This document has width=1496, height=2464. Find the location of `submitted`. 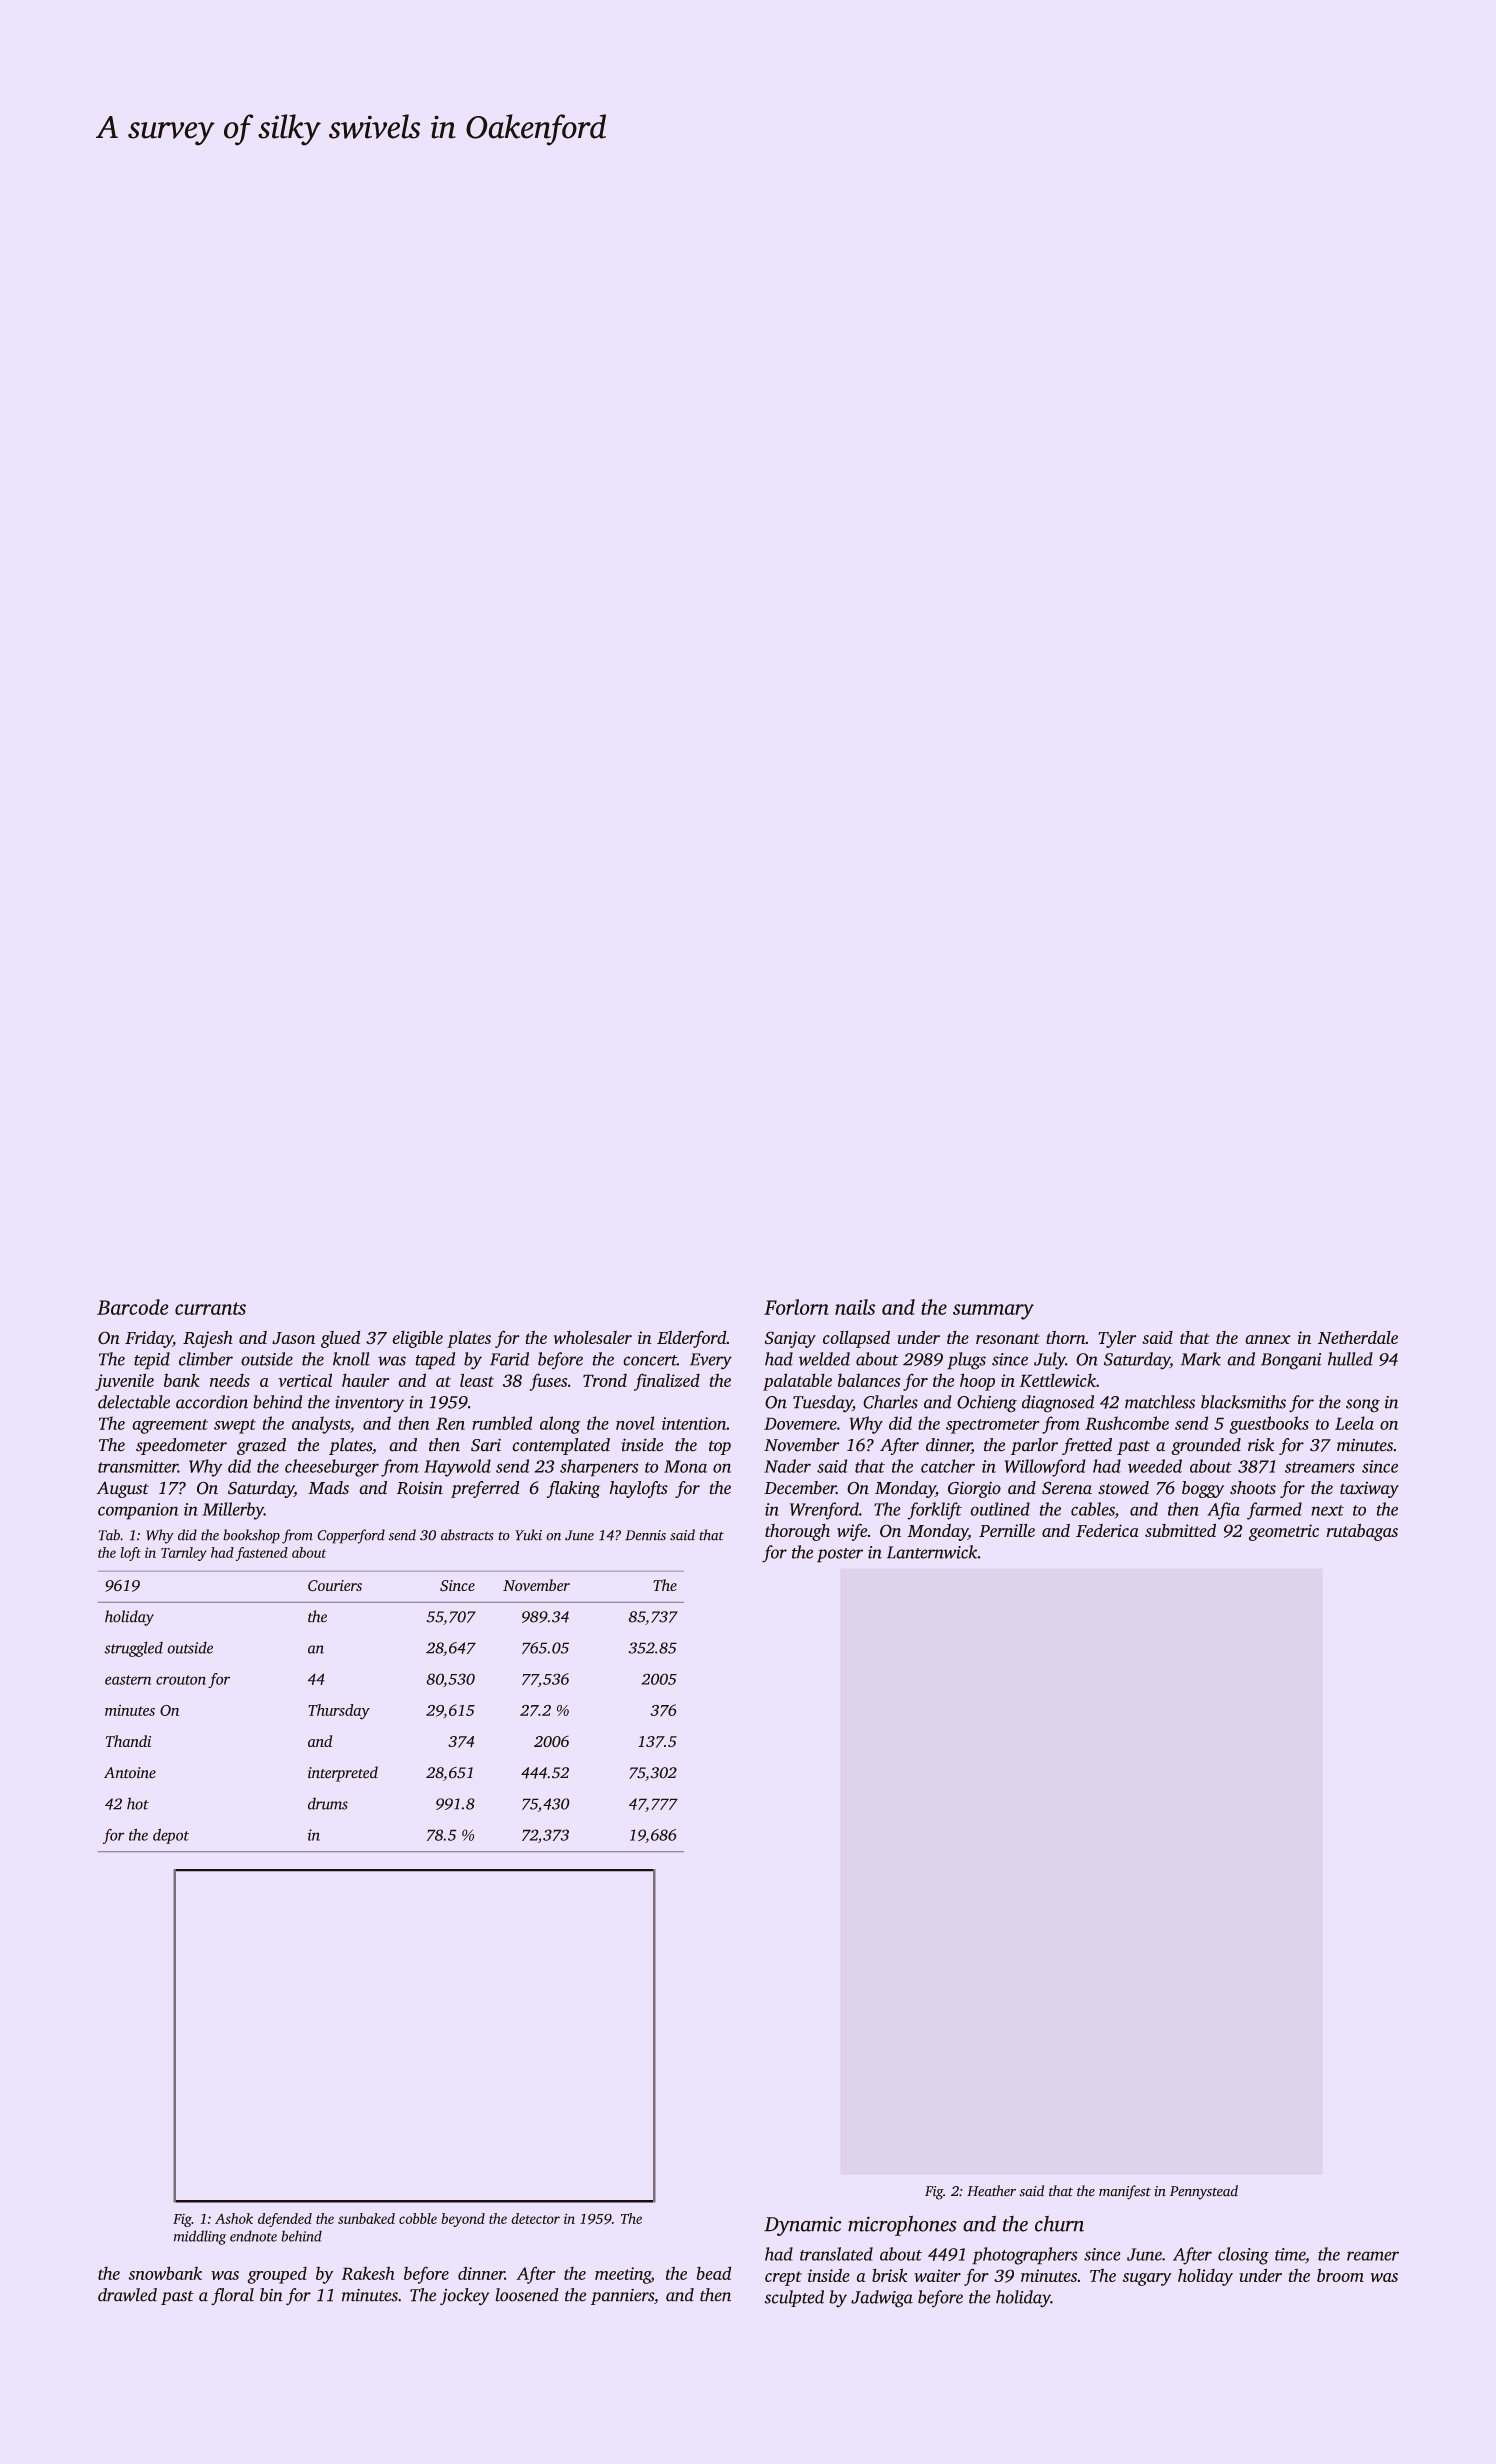

submitted is located at coordinates (1180, 1530).
